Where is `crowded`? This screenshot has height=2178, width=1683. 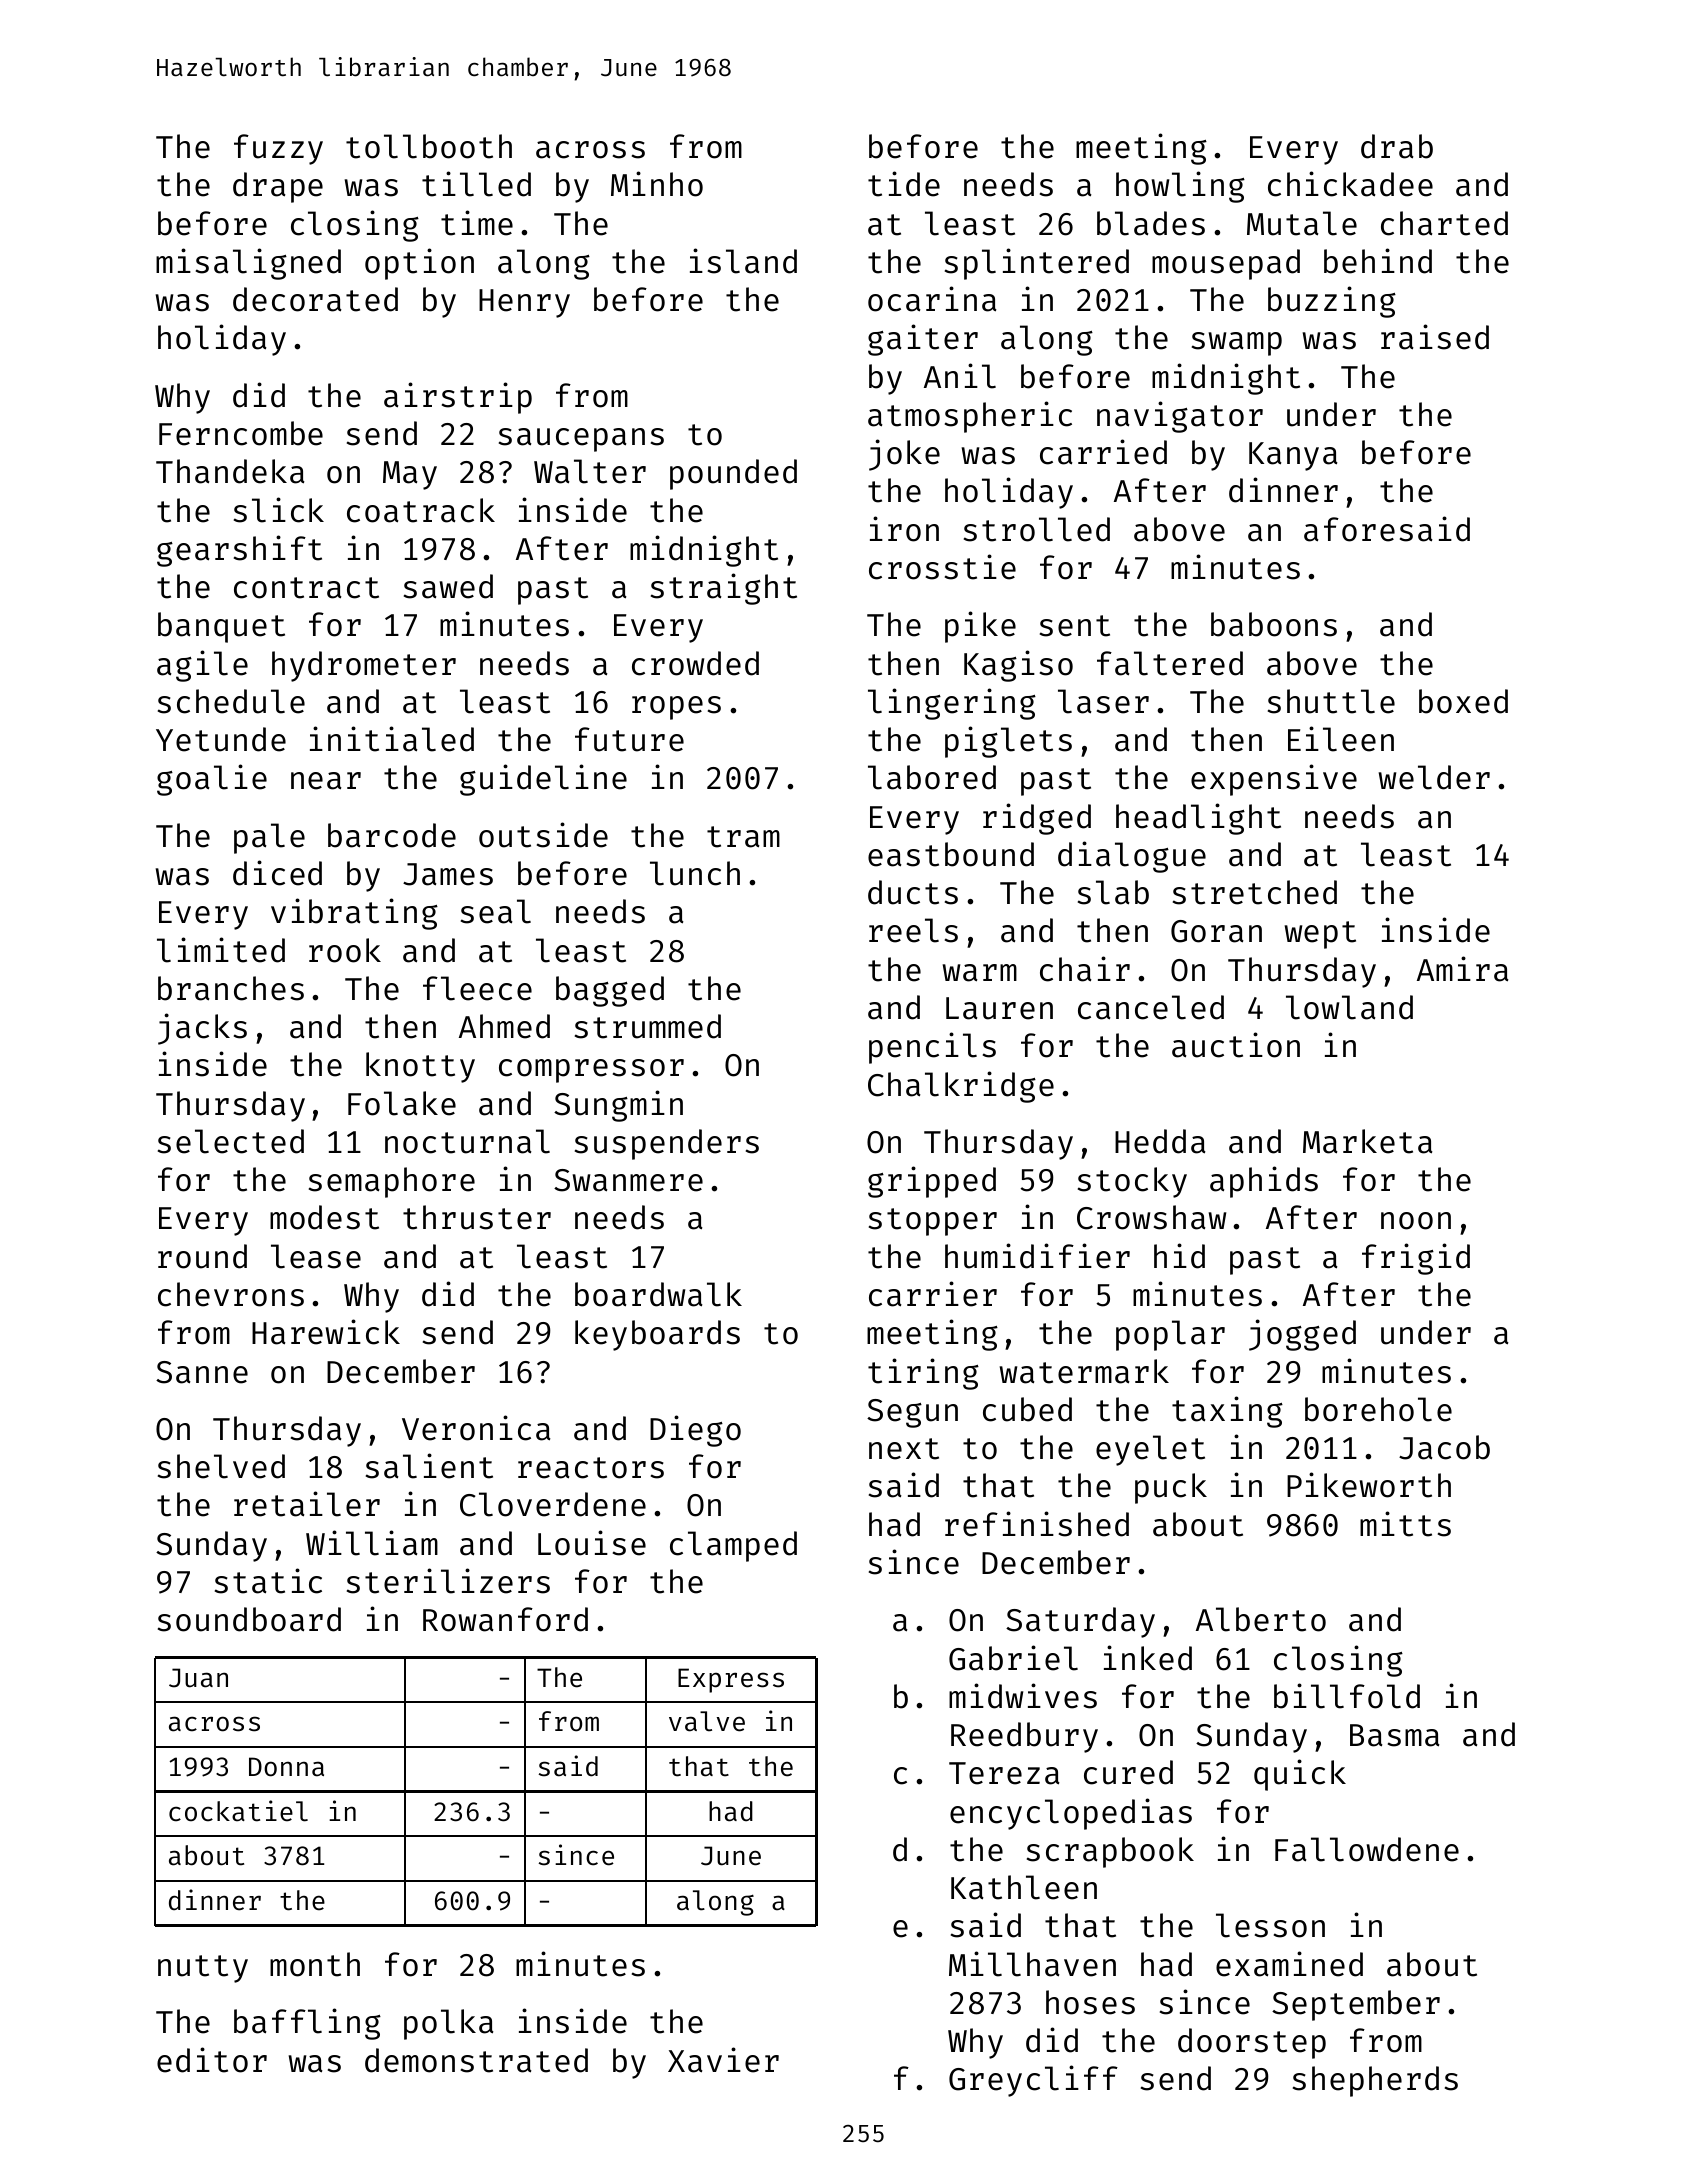 crowded is located at coordinates (695, 663).
